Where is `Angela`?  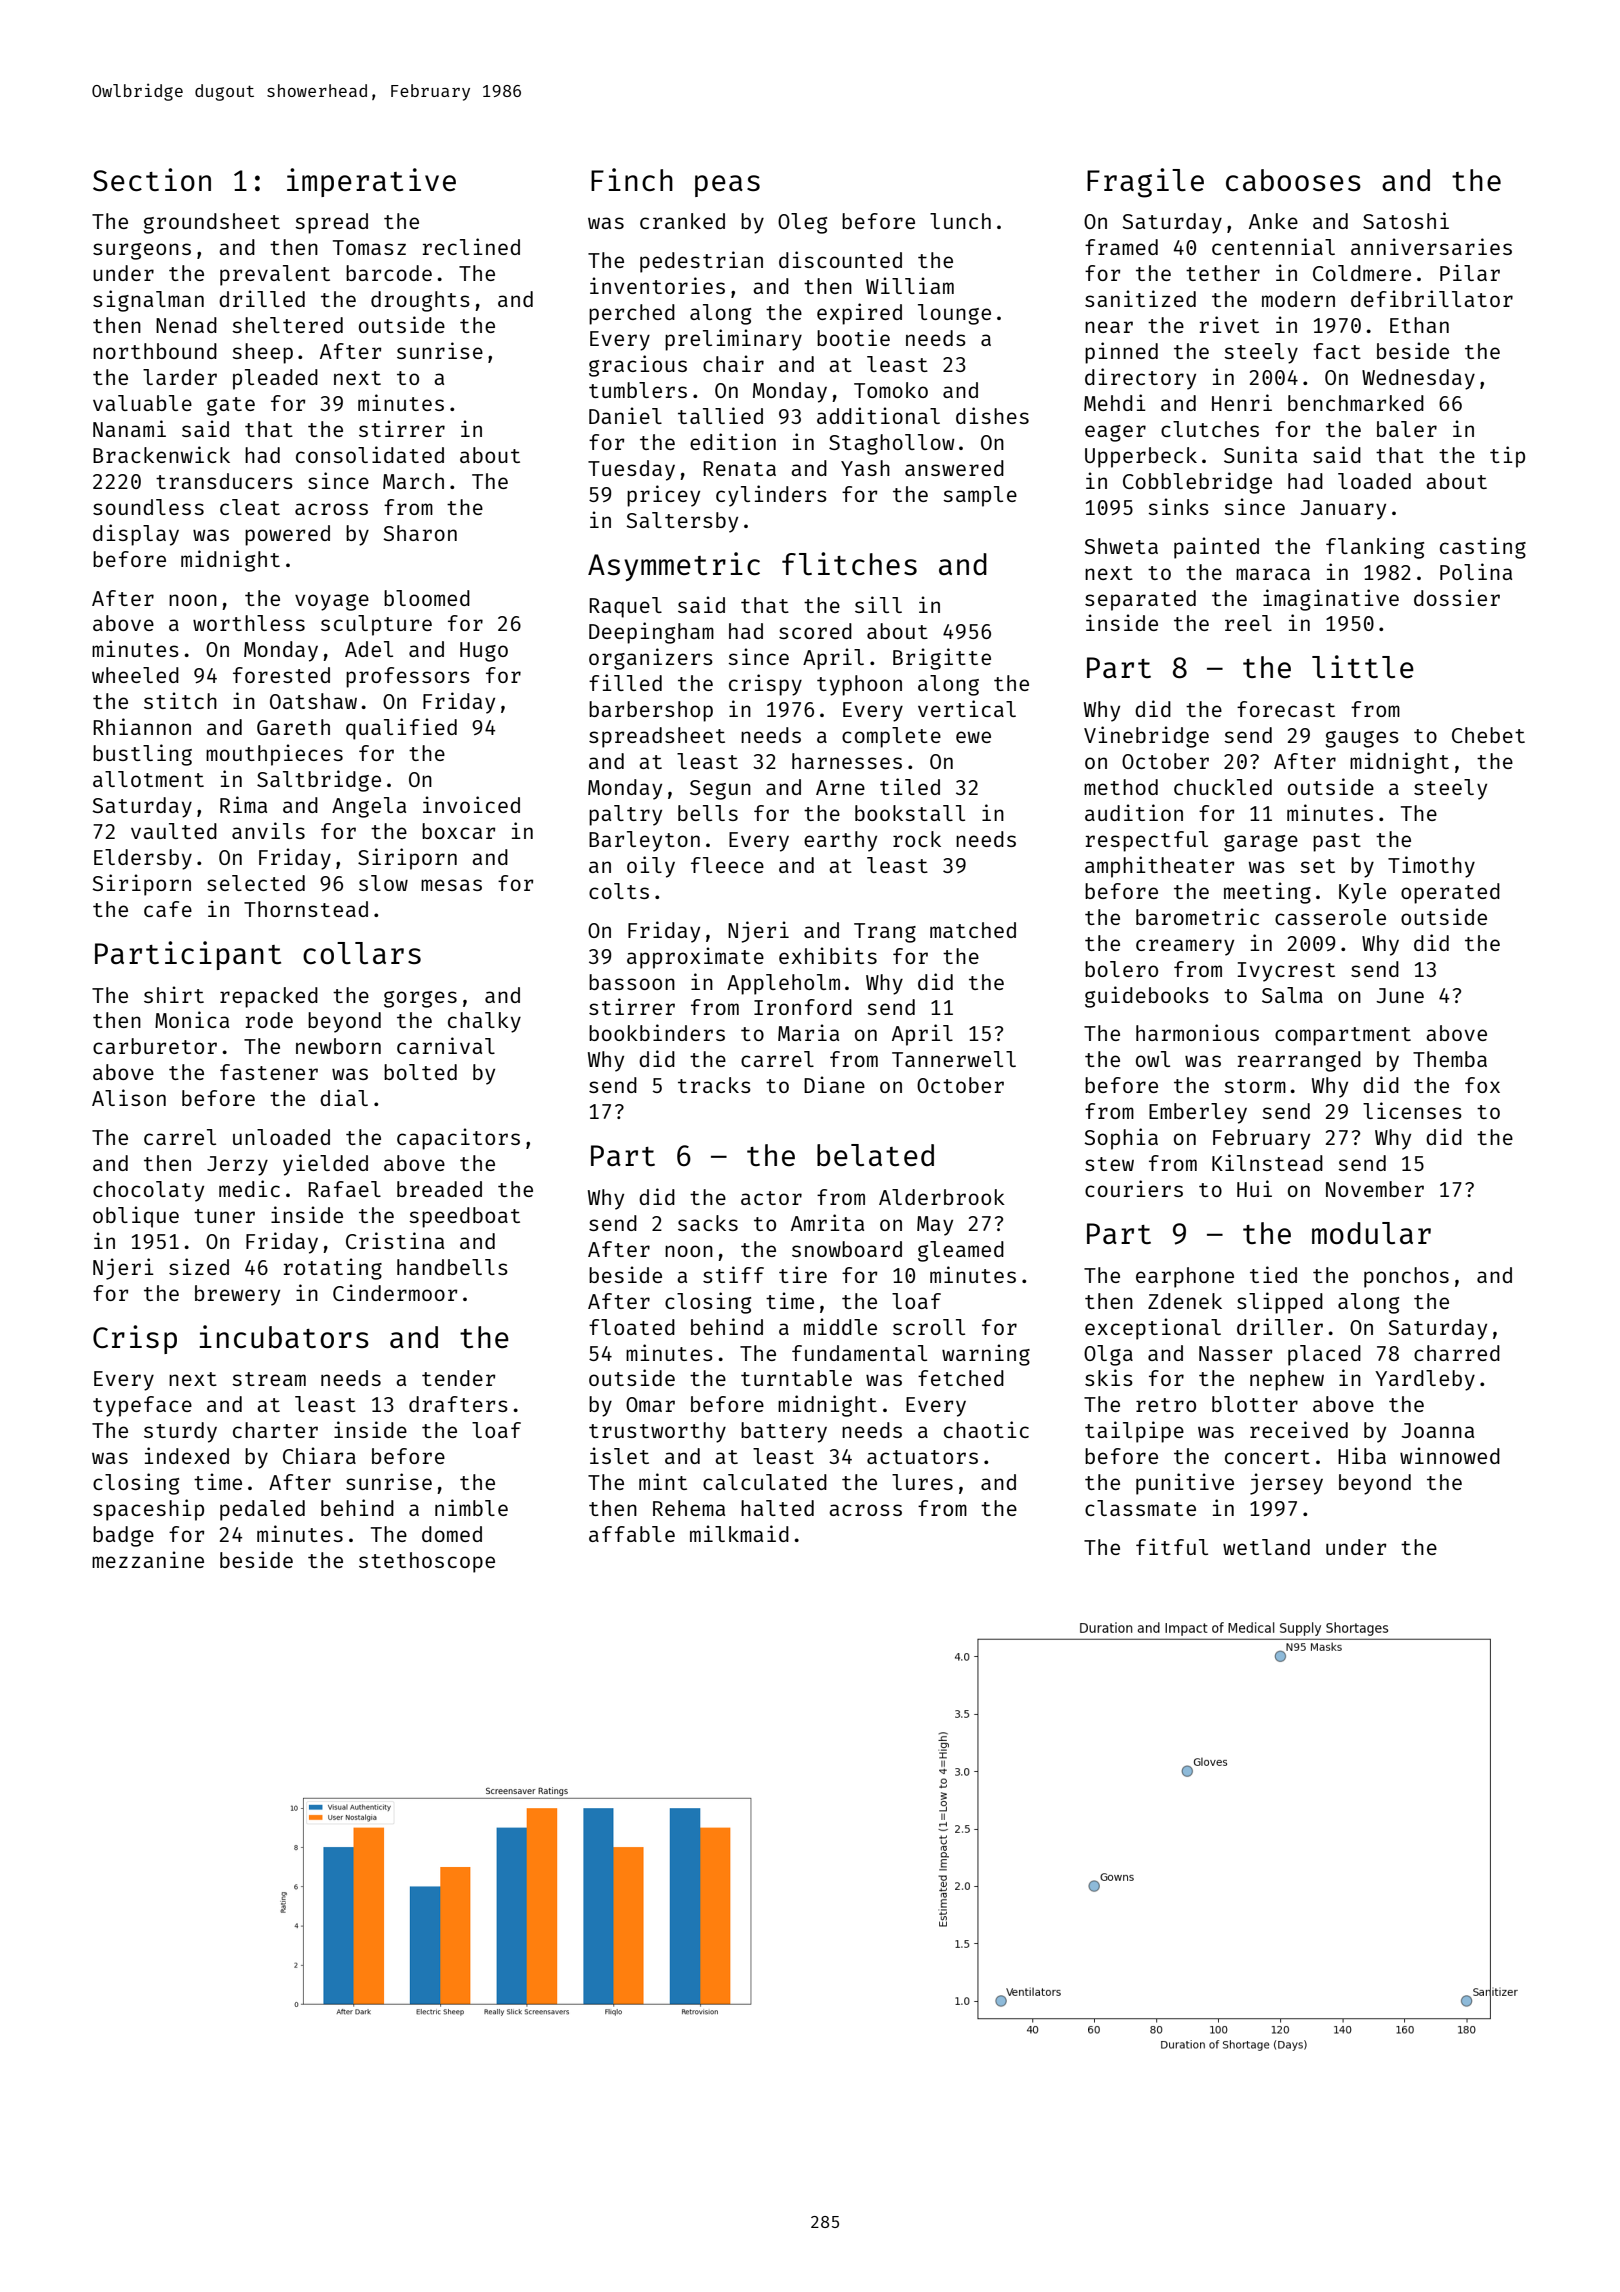
Angela is located at coordinates (369, 807).
